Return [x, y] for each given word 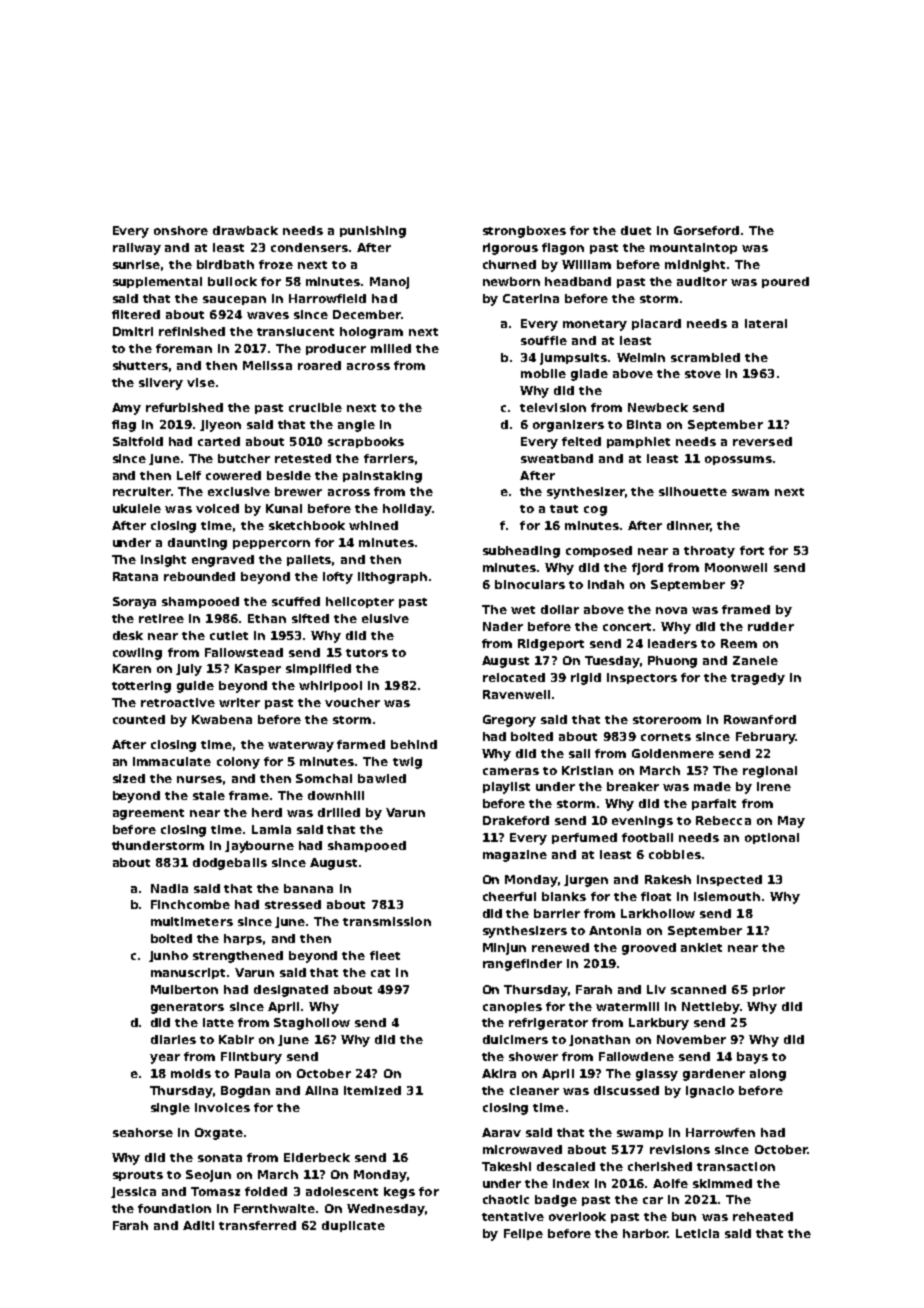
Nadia [169, 888]
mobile [543, 373]
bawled [382, 778]
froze [276, 264]
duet [636, 230]
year [165, 1059]
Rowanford [760, 719]
